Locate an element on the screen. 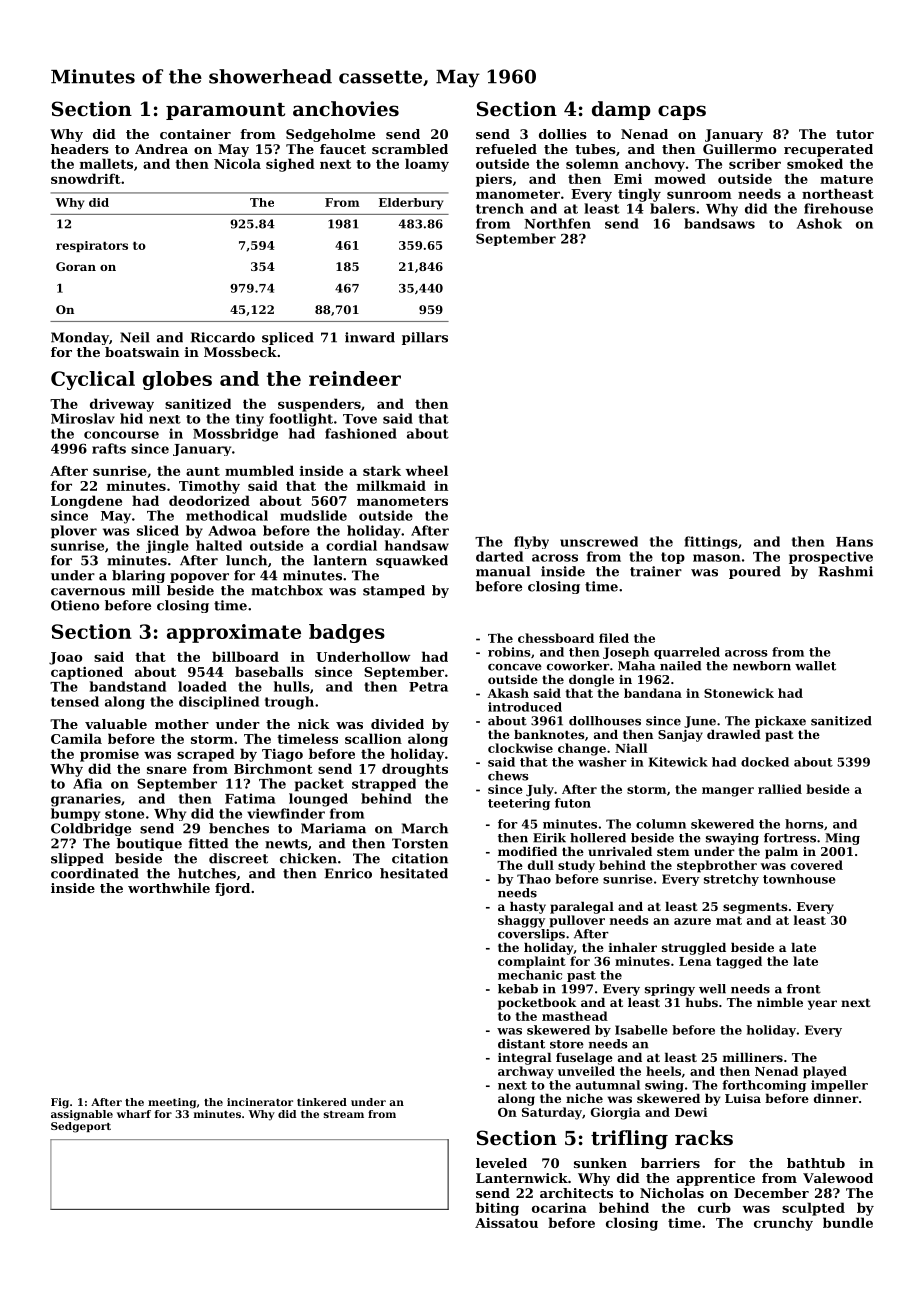  Longdene is located at coordinates (86, 502).
